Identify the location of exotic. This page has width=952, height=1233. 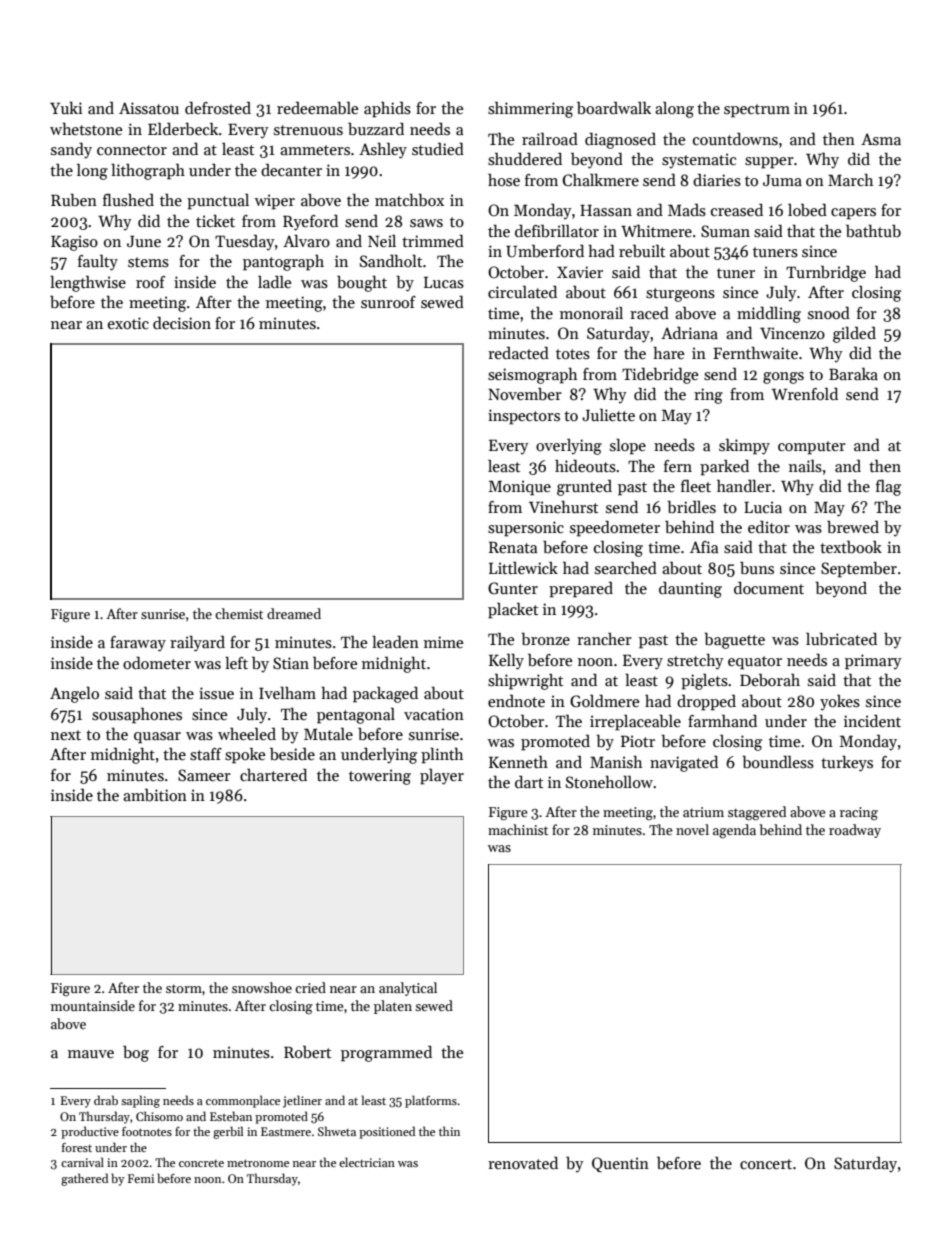
(128, 323).
